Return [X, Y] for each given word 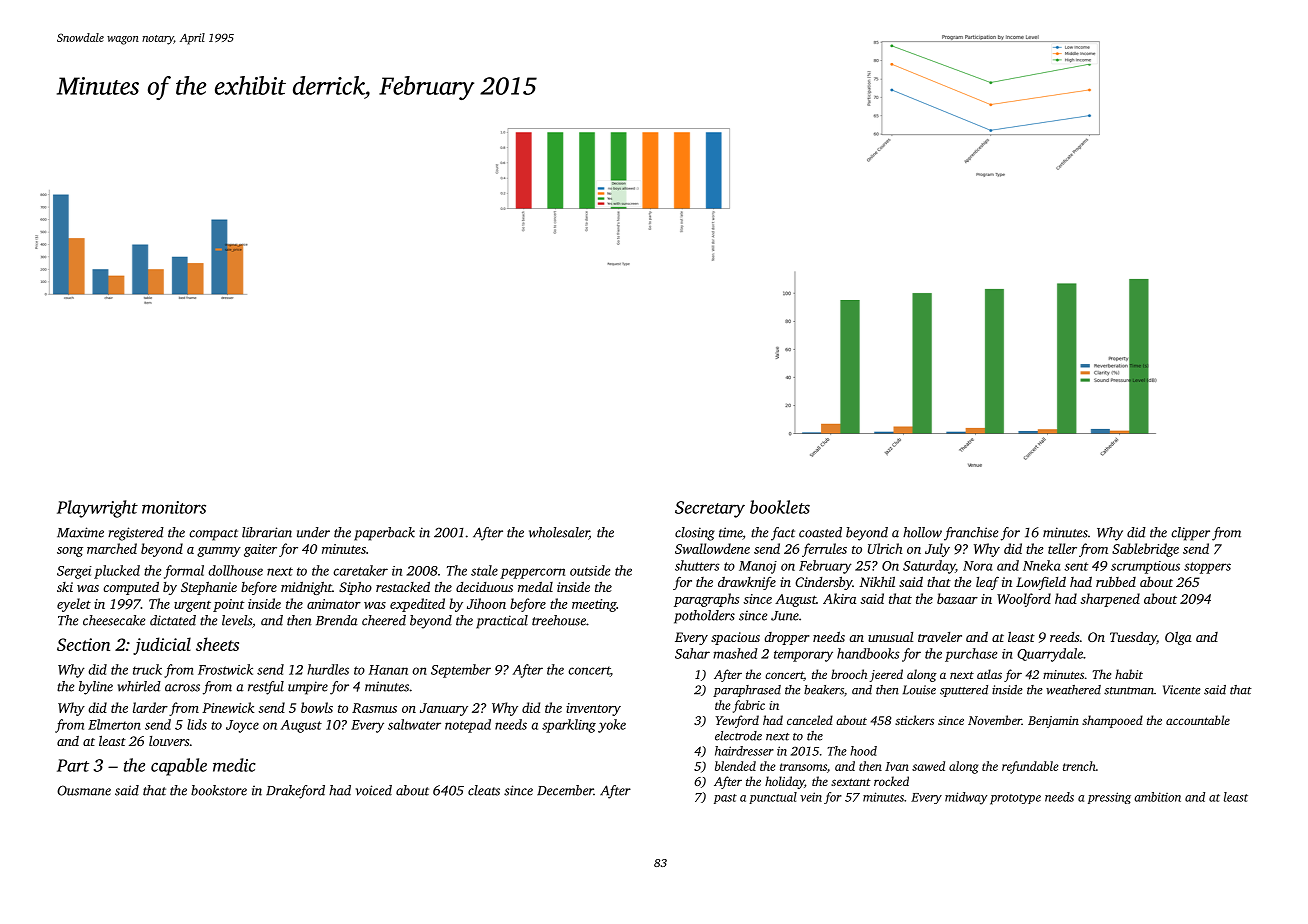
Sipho [355, 588]
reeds [1064, 637]
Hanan [388, 670]
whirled [139, 686]
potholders [704, 617]
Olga [1178, 638]
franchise [971, 534]
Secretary [710, 509]
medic [234, 765]
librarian [267, 532]
